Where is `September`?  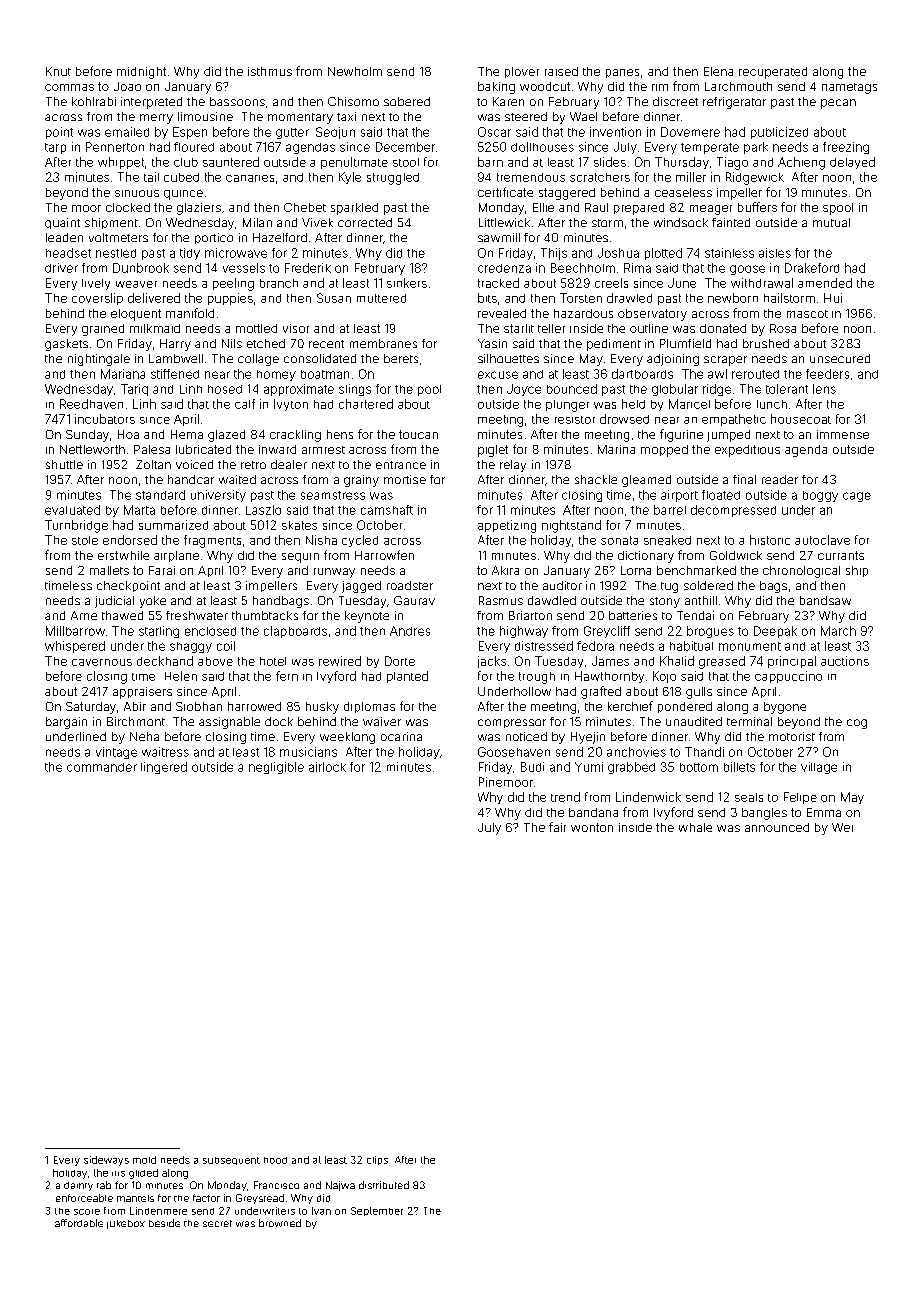 September is located at coordinates (377, 1211).
